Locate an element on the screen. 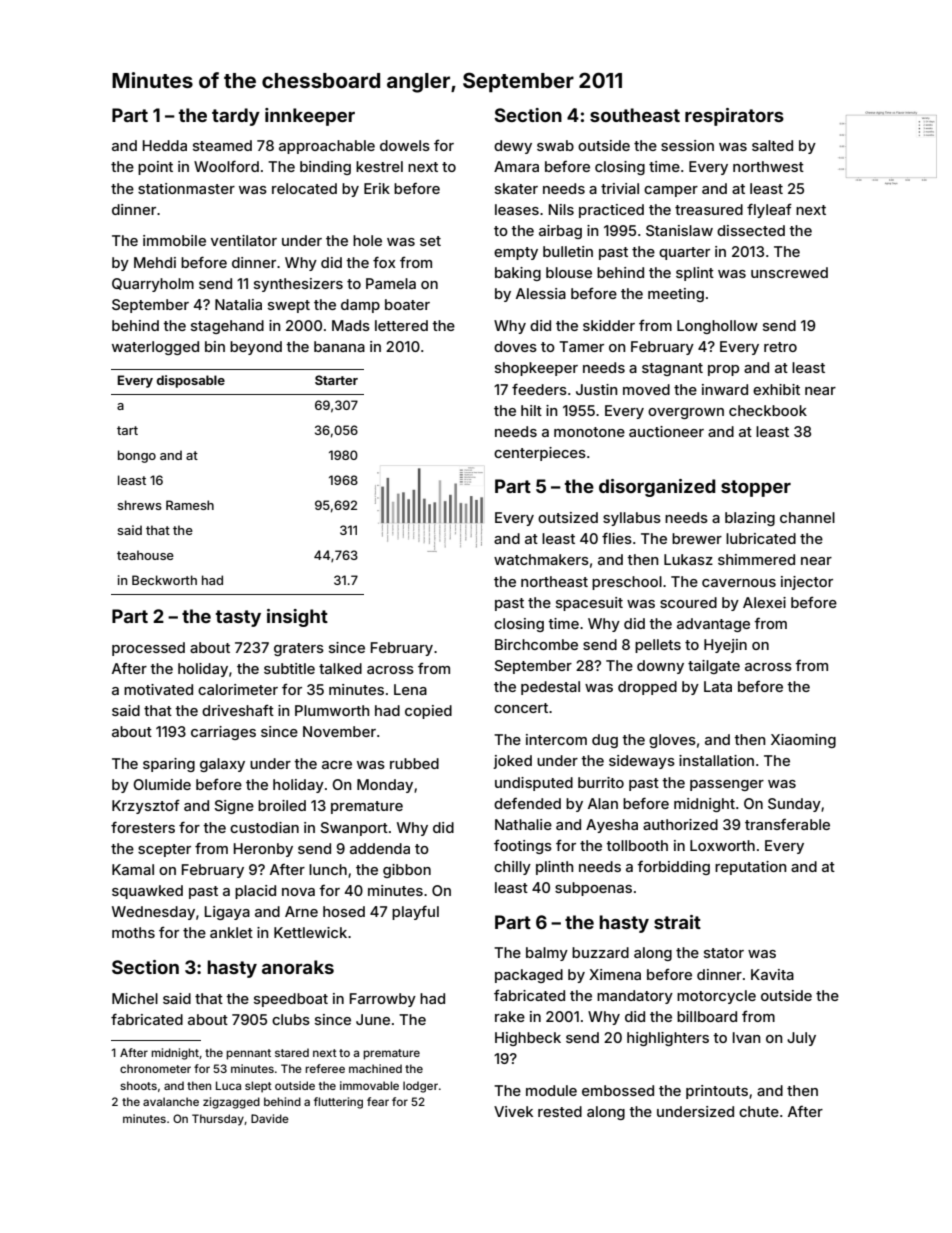 This screenshot has width=952, height=1233. watchmakers is located at coordinates (541, 559).
